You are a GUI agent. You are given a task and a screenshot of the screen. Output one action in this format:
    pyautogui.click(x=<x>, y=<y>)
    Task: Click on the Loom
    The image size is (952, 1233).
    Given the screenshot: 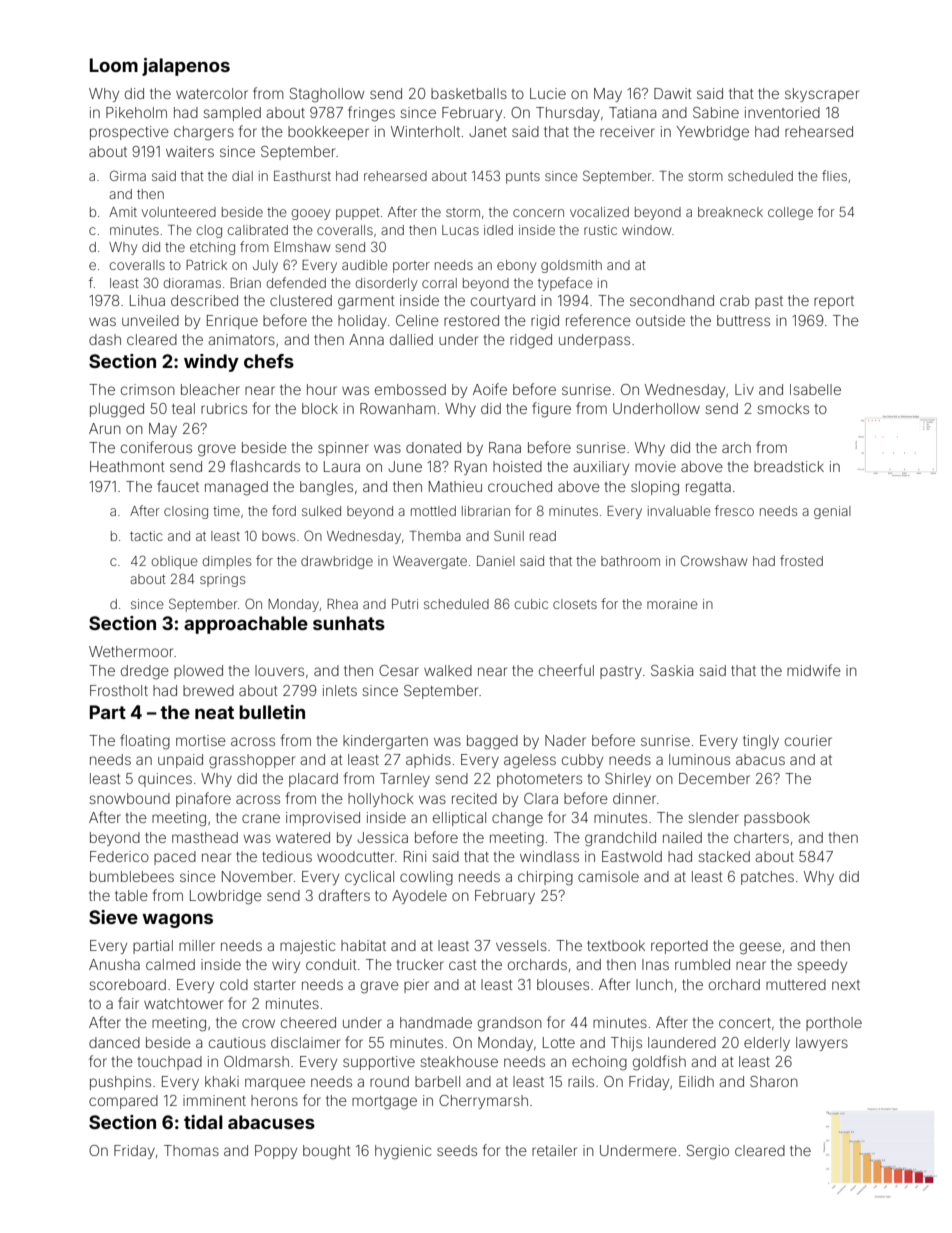 What is the action you would take?
    pyautogui.click(x=114, y=65)
